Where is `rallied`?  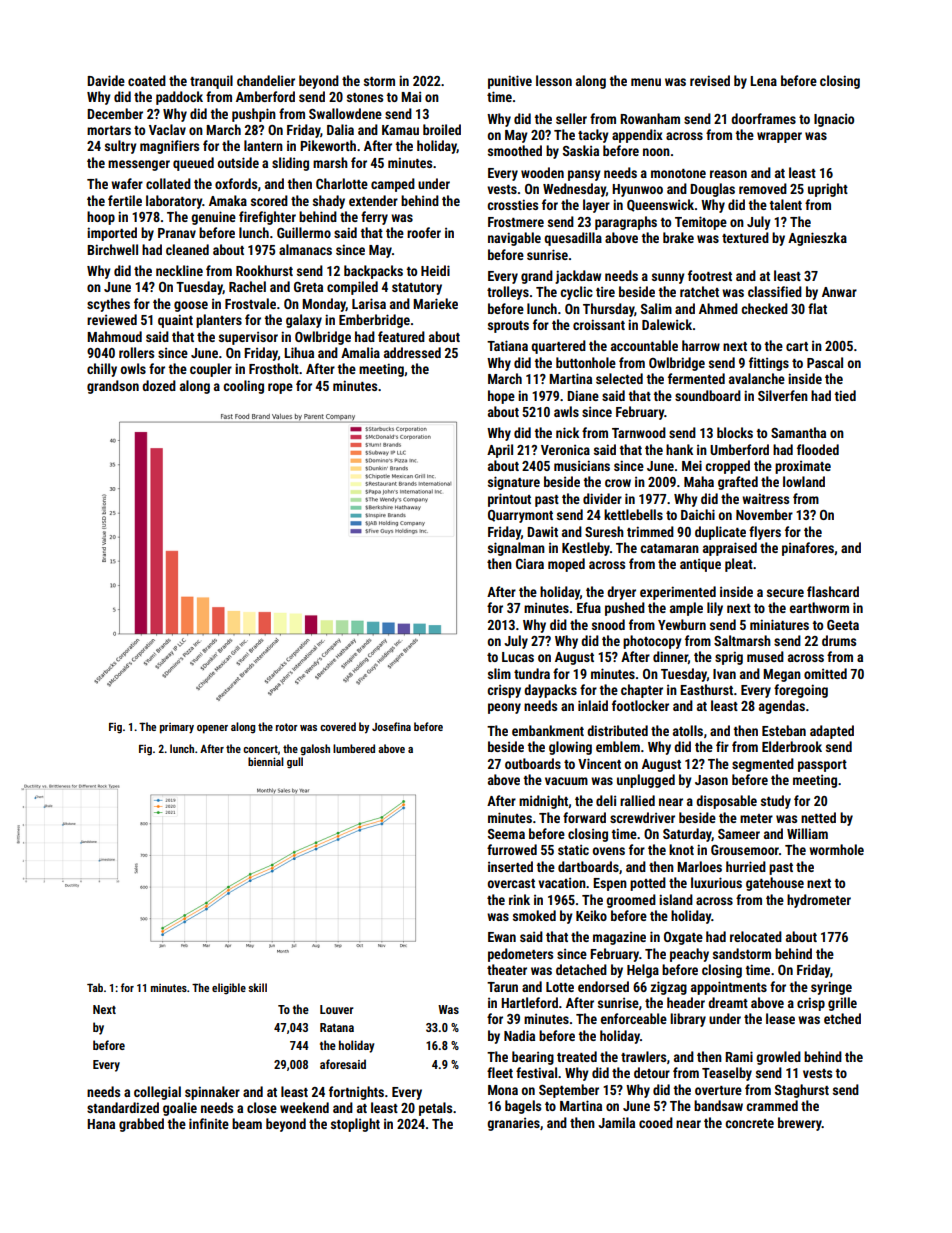 rallied is located at coordinates (637, 800).
